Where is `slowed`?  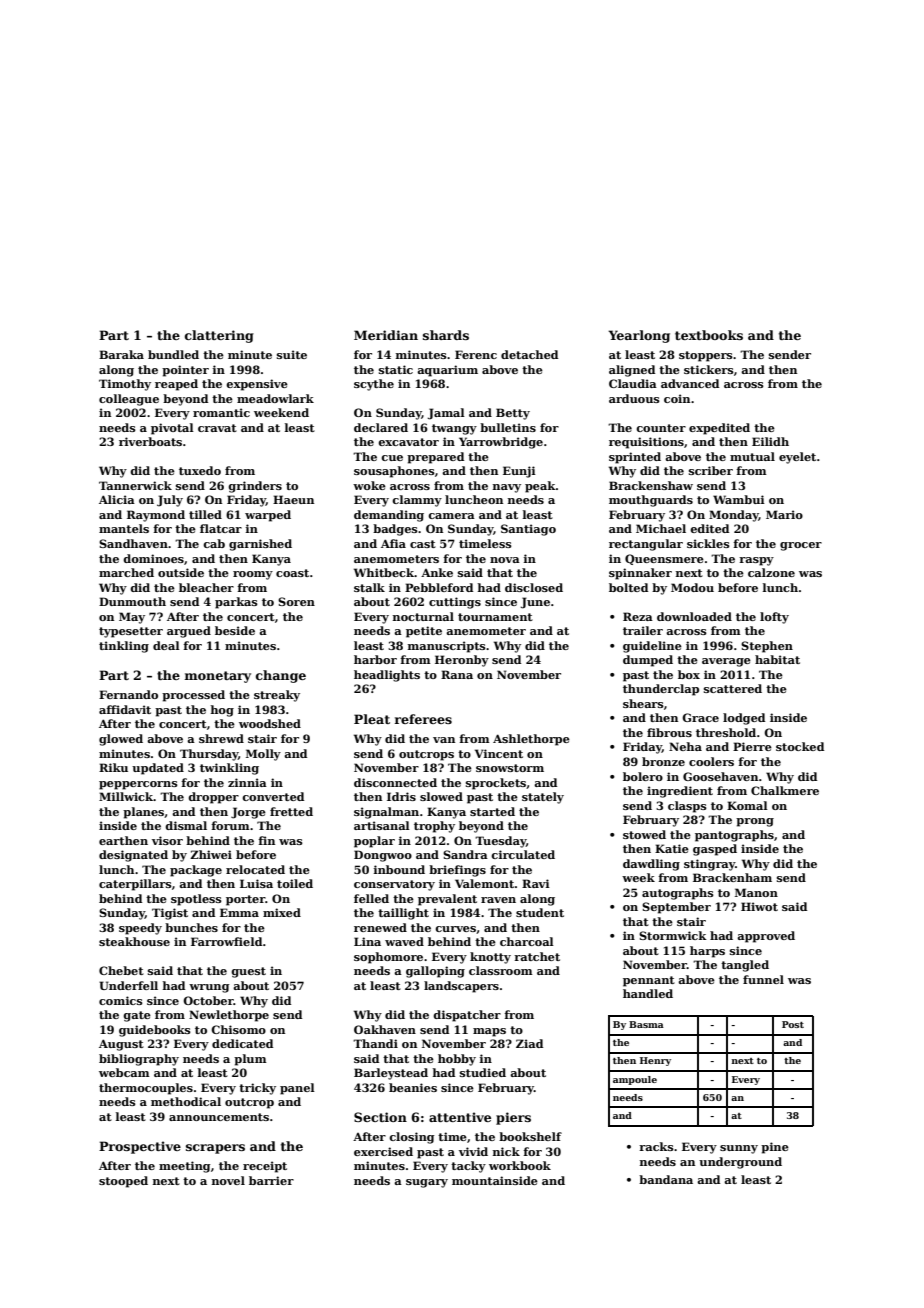
slowed is located at coordinates (441, 796).
